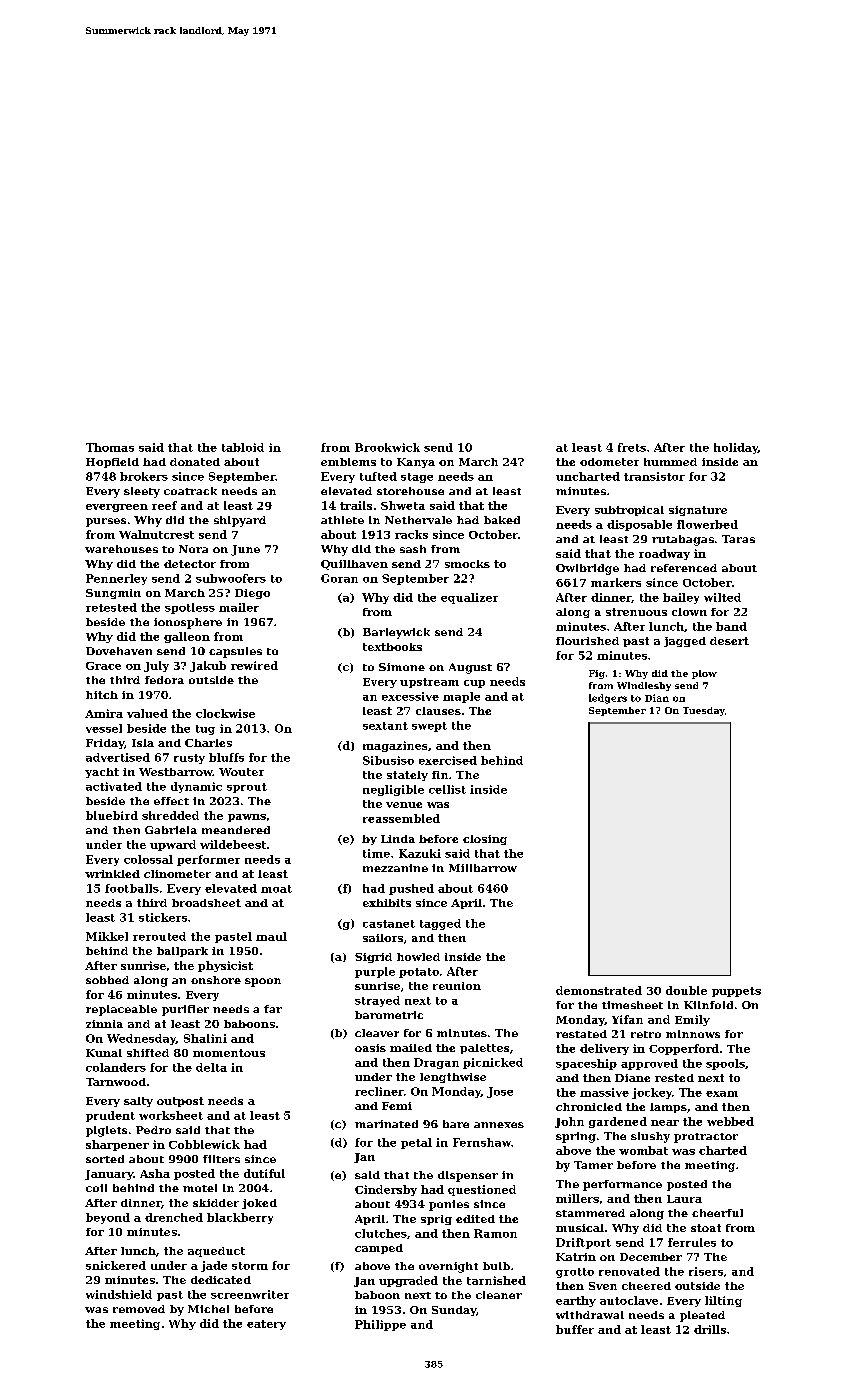 The image size is (849, 1400). Describe the element at coordinates (692, 1020) in the page. I see `Emily` at that location.
